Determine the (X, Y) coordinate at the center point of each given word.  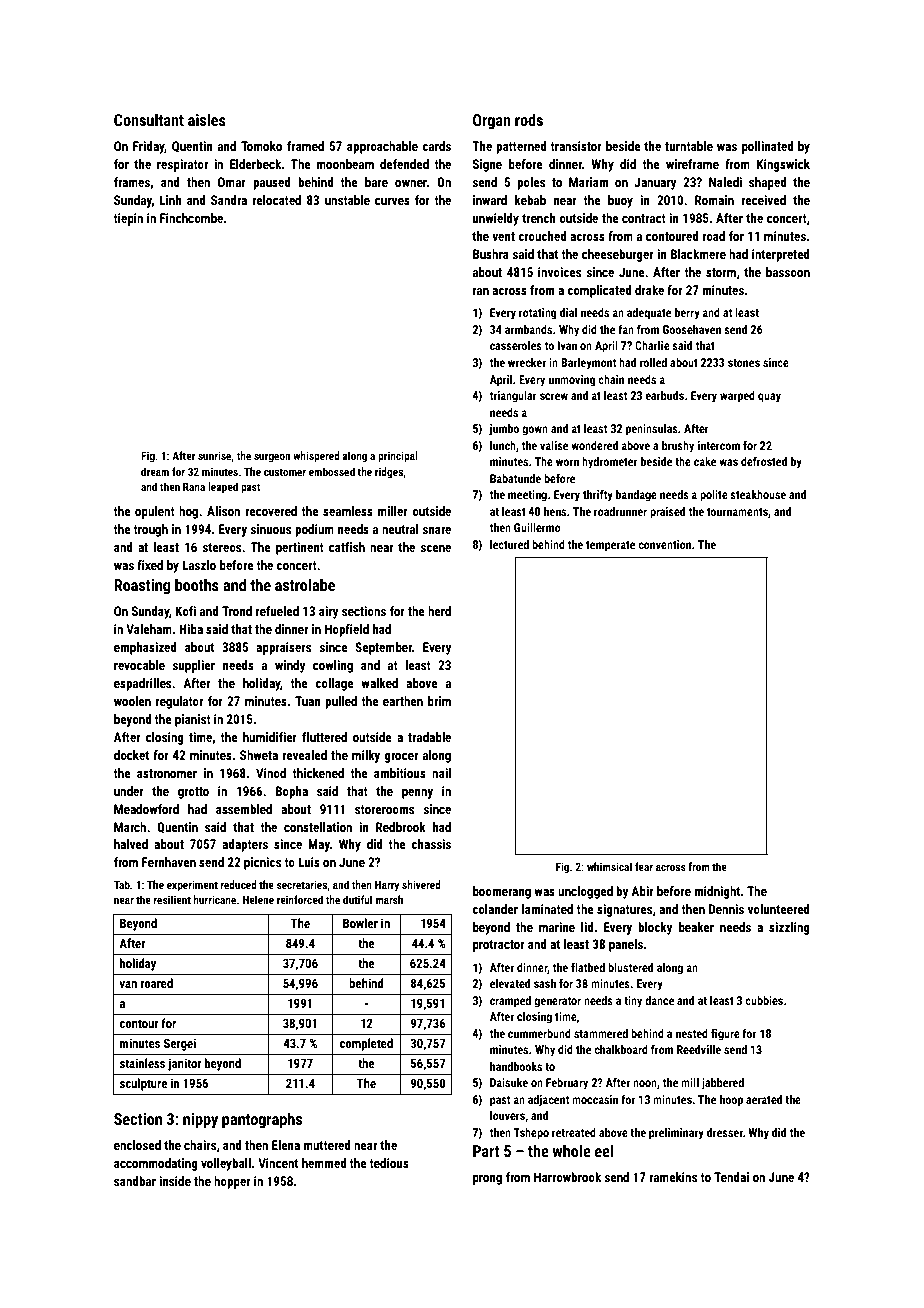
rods (529, 120)
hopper (232, 1182)
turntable (689, 146)
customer (285, 472)
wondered (594, 445)
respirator (182, 165)
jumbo (504, 430)
